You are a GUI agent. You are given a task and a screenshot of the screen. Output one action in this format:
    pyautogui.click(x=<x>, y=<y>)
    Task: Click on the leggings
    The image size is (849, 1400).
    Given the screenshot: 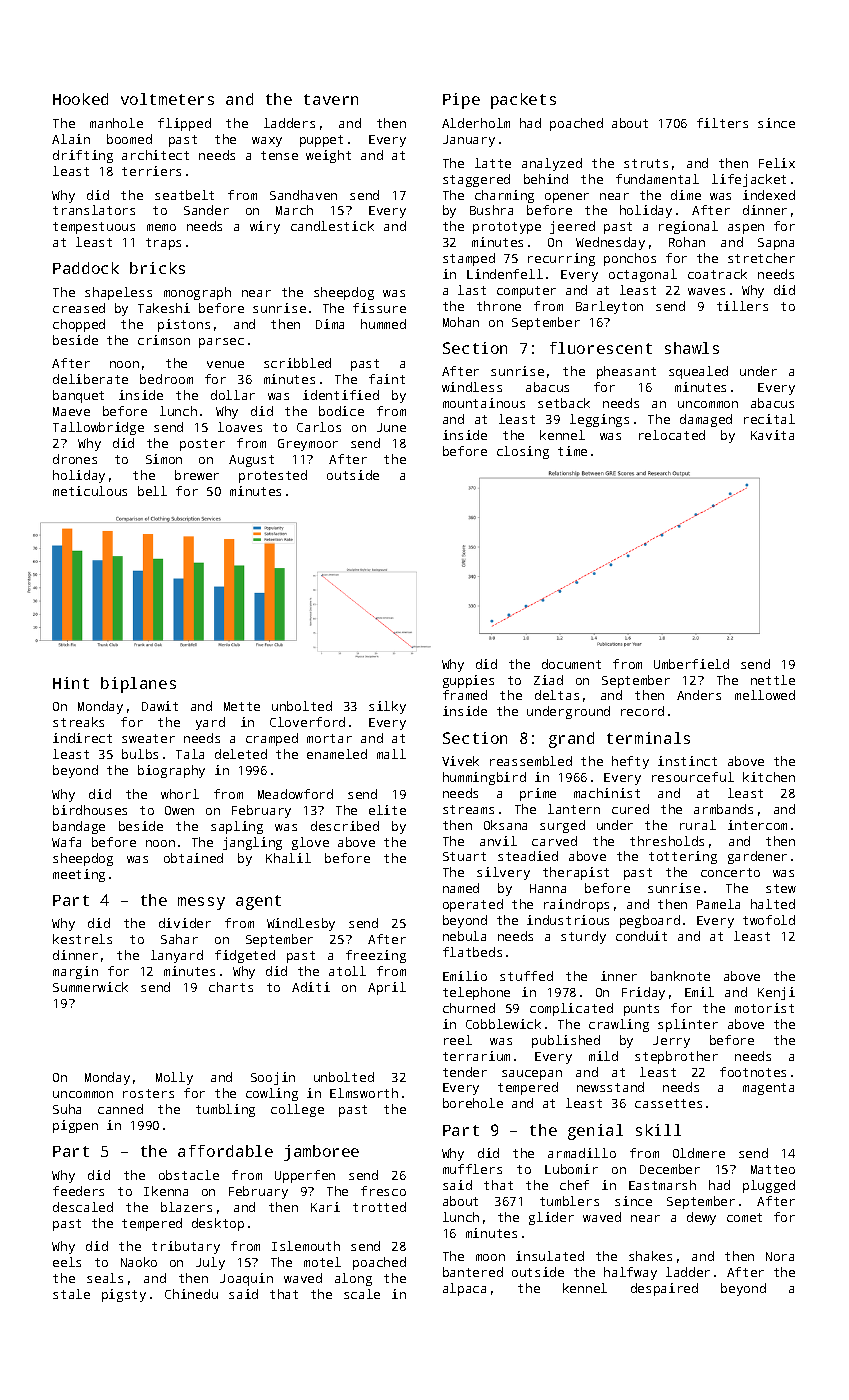 What is the action you would take?
    pyautogui.click(x=599, y=420)
